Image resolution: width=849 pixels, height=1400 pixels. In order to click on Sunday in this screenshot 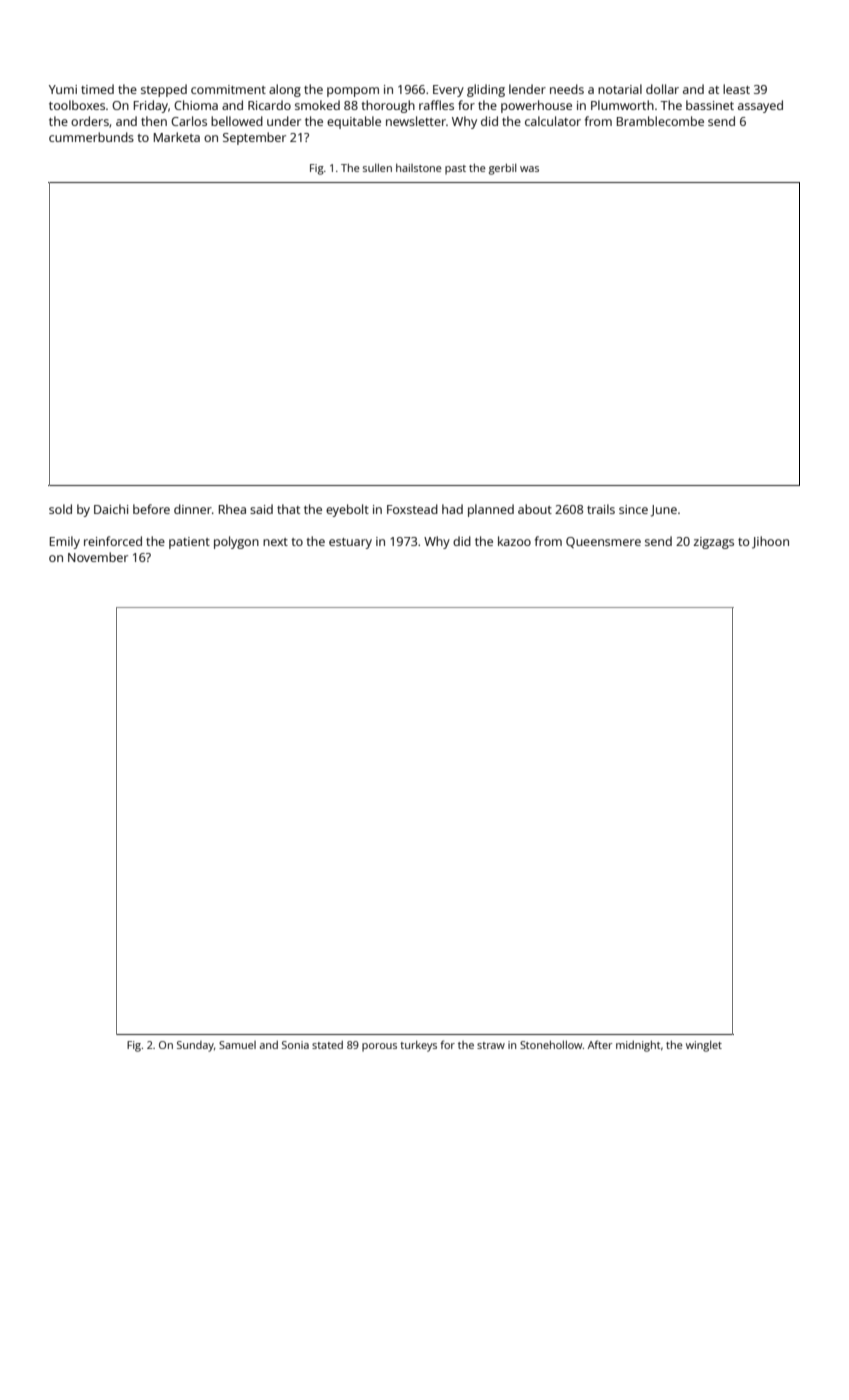, I will do `click(195, 1046)`.
